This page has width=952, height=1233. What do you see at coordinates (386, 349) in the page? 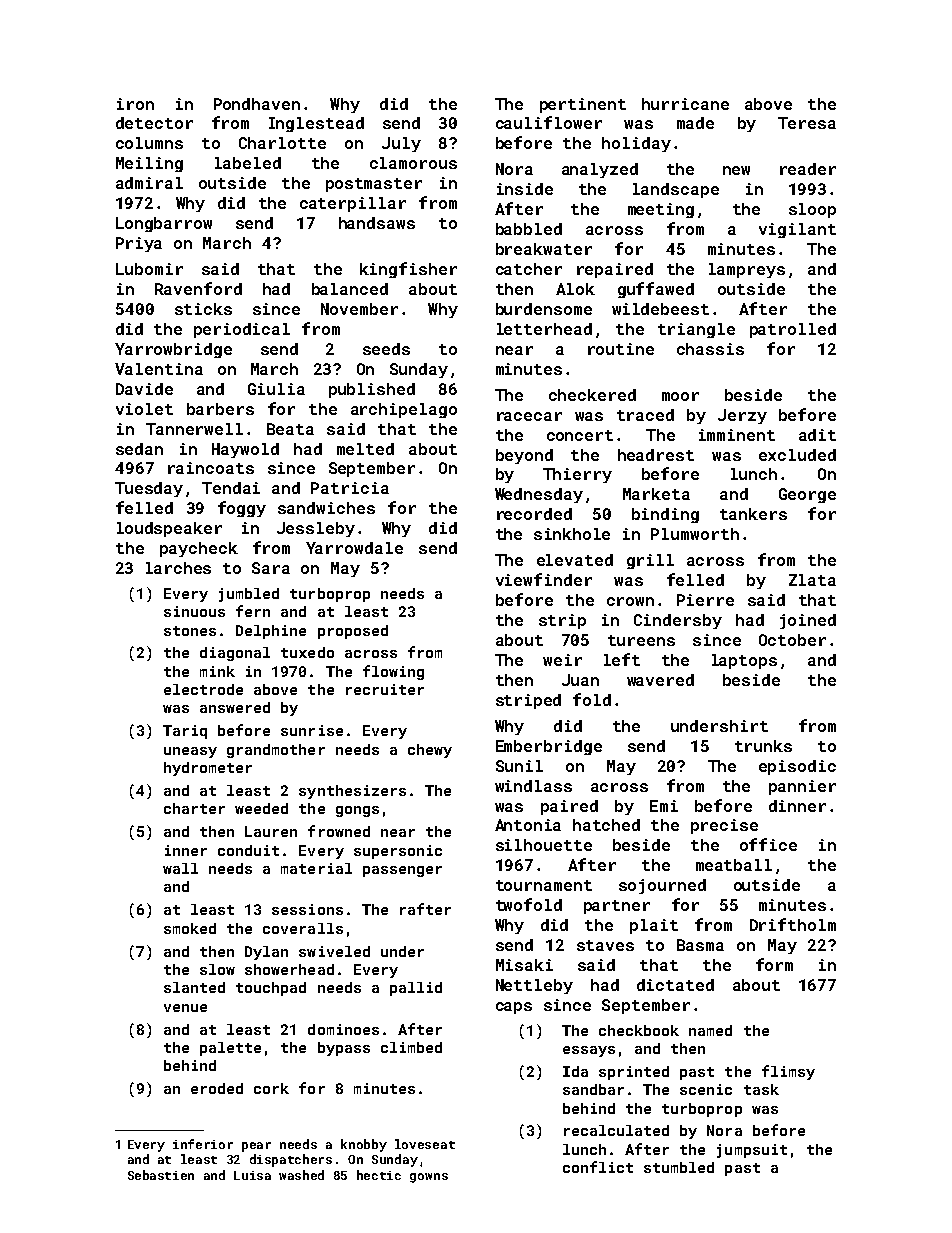
I see `seeds` at bounding box center [386, 349].
